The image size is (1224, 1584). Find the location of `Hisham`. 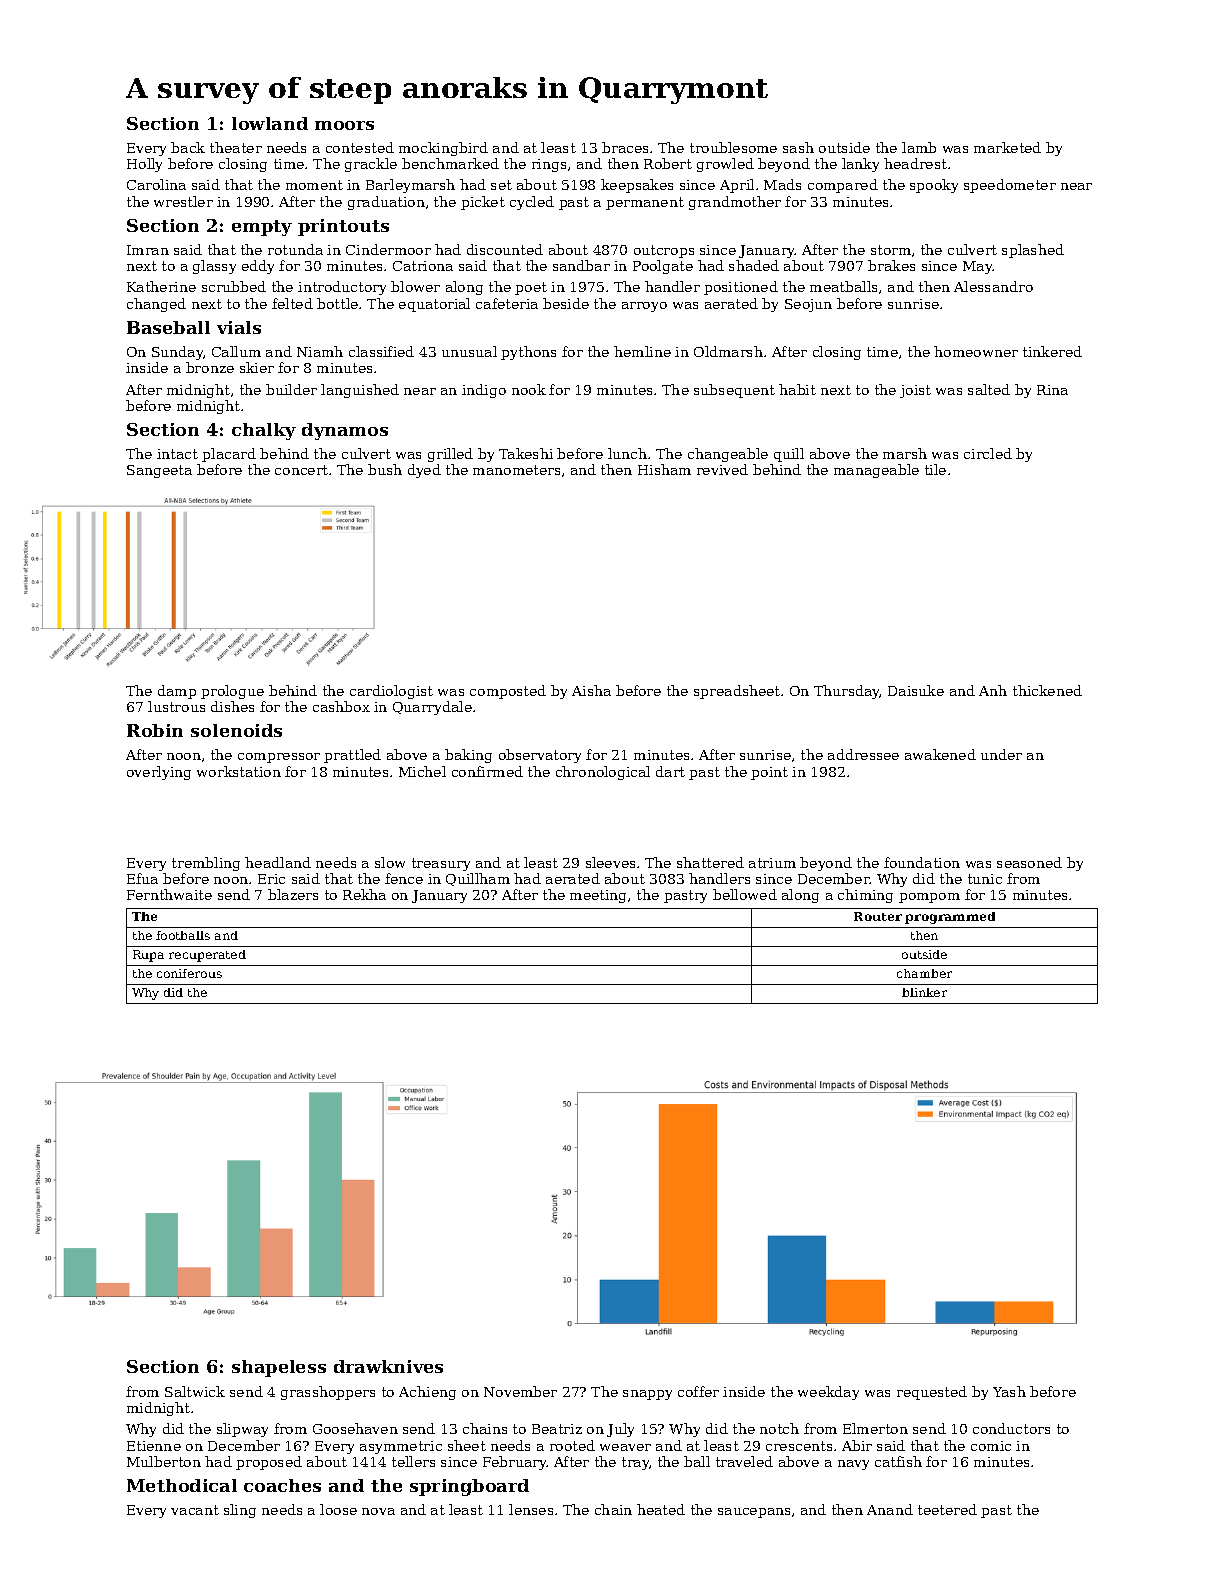

Hisham is located at coordinates (664, 469).
